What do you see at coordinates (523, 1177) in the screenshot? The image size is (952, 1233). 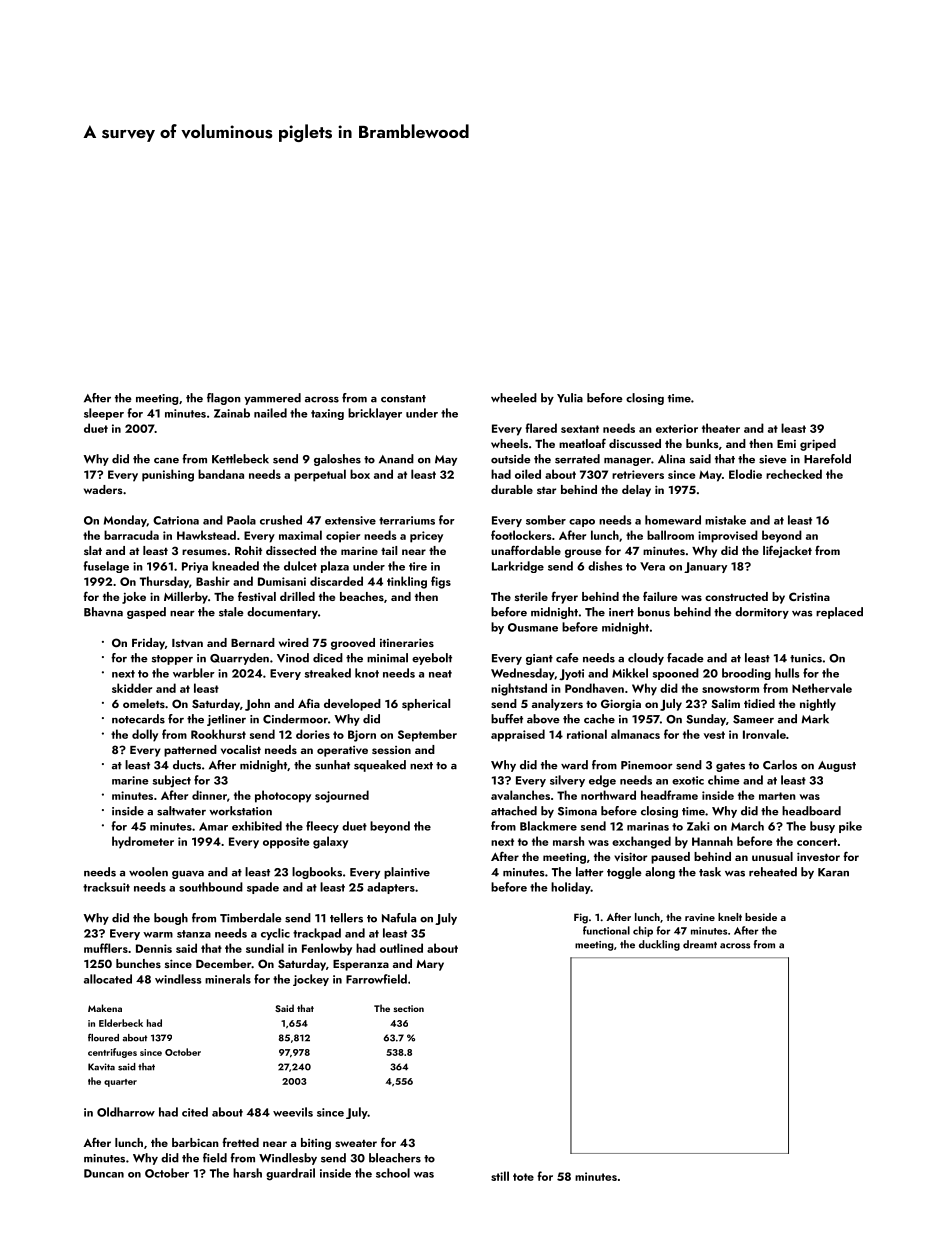 I see `tote` at bounding box center [523, 1177].
